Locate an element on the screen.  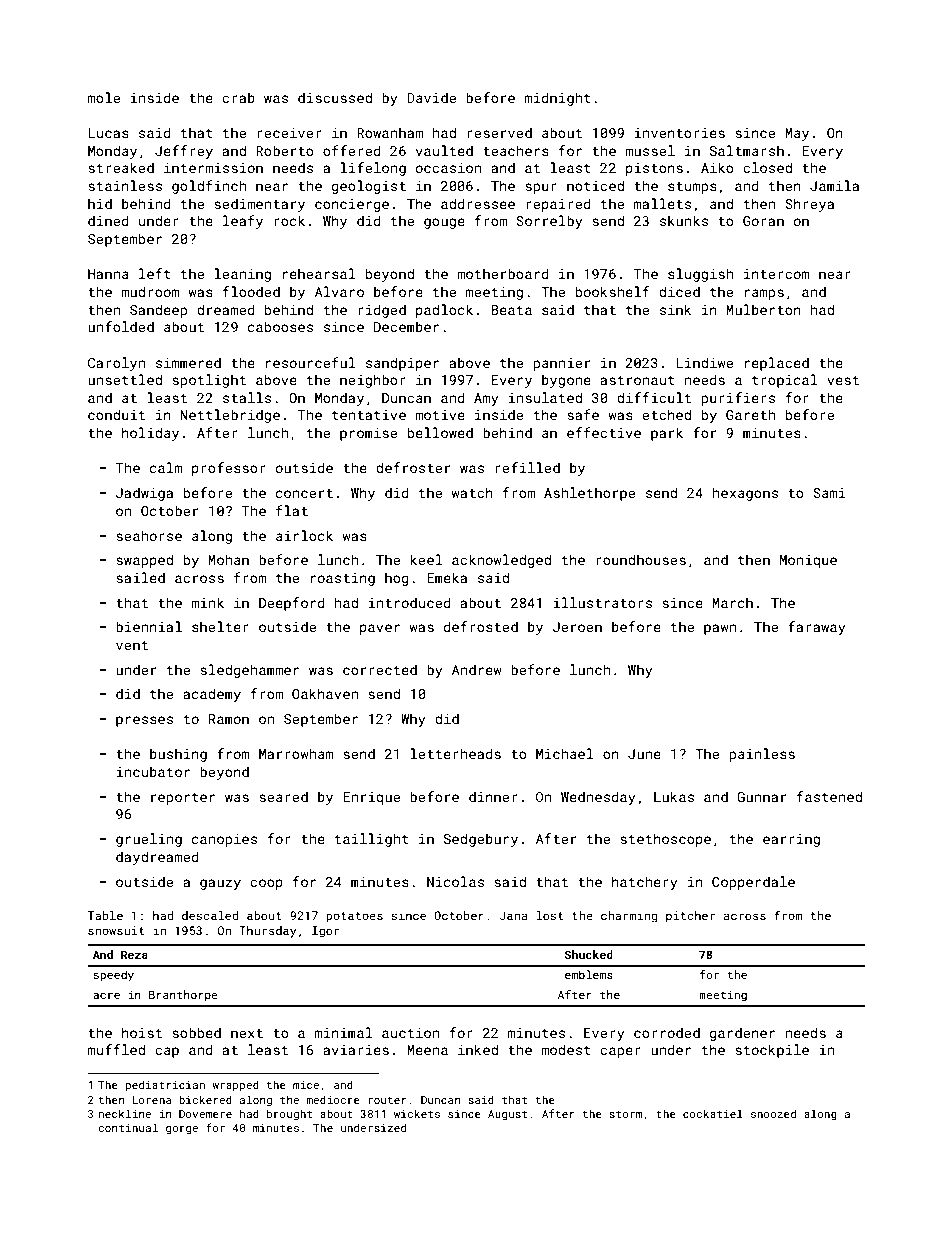
sailed is located at coordinates (140, 577).
